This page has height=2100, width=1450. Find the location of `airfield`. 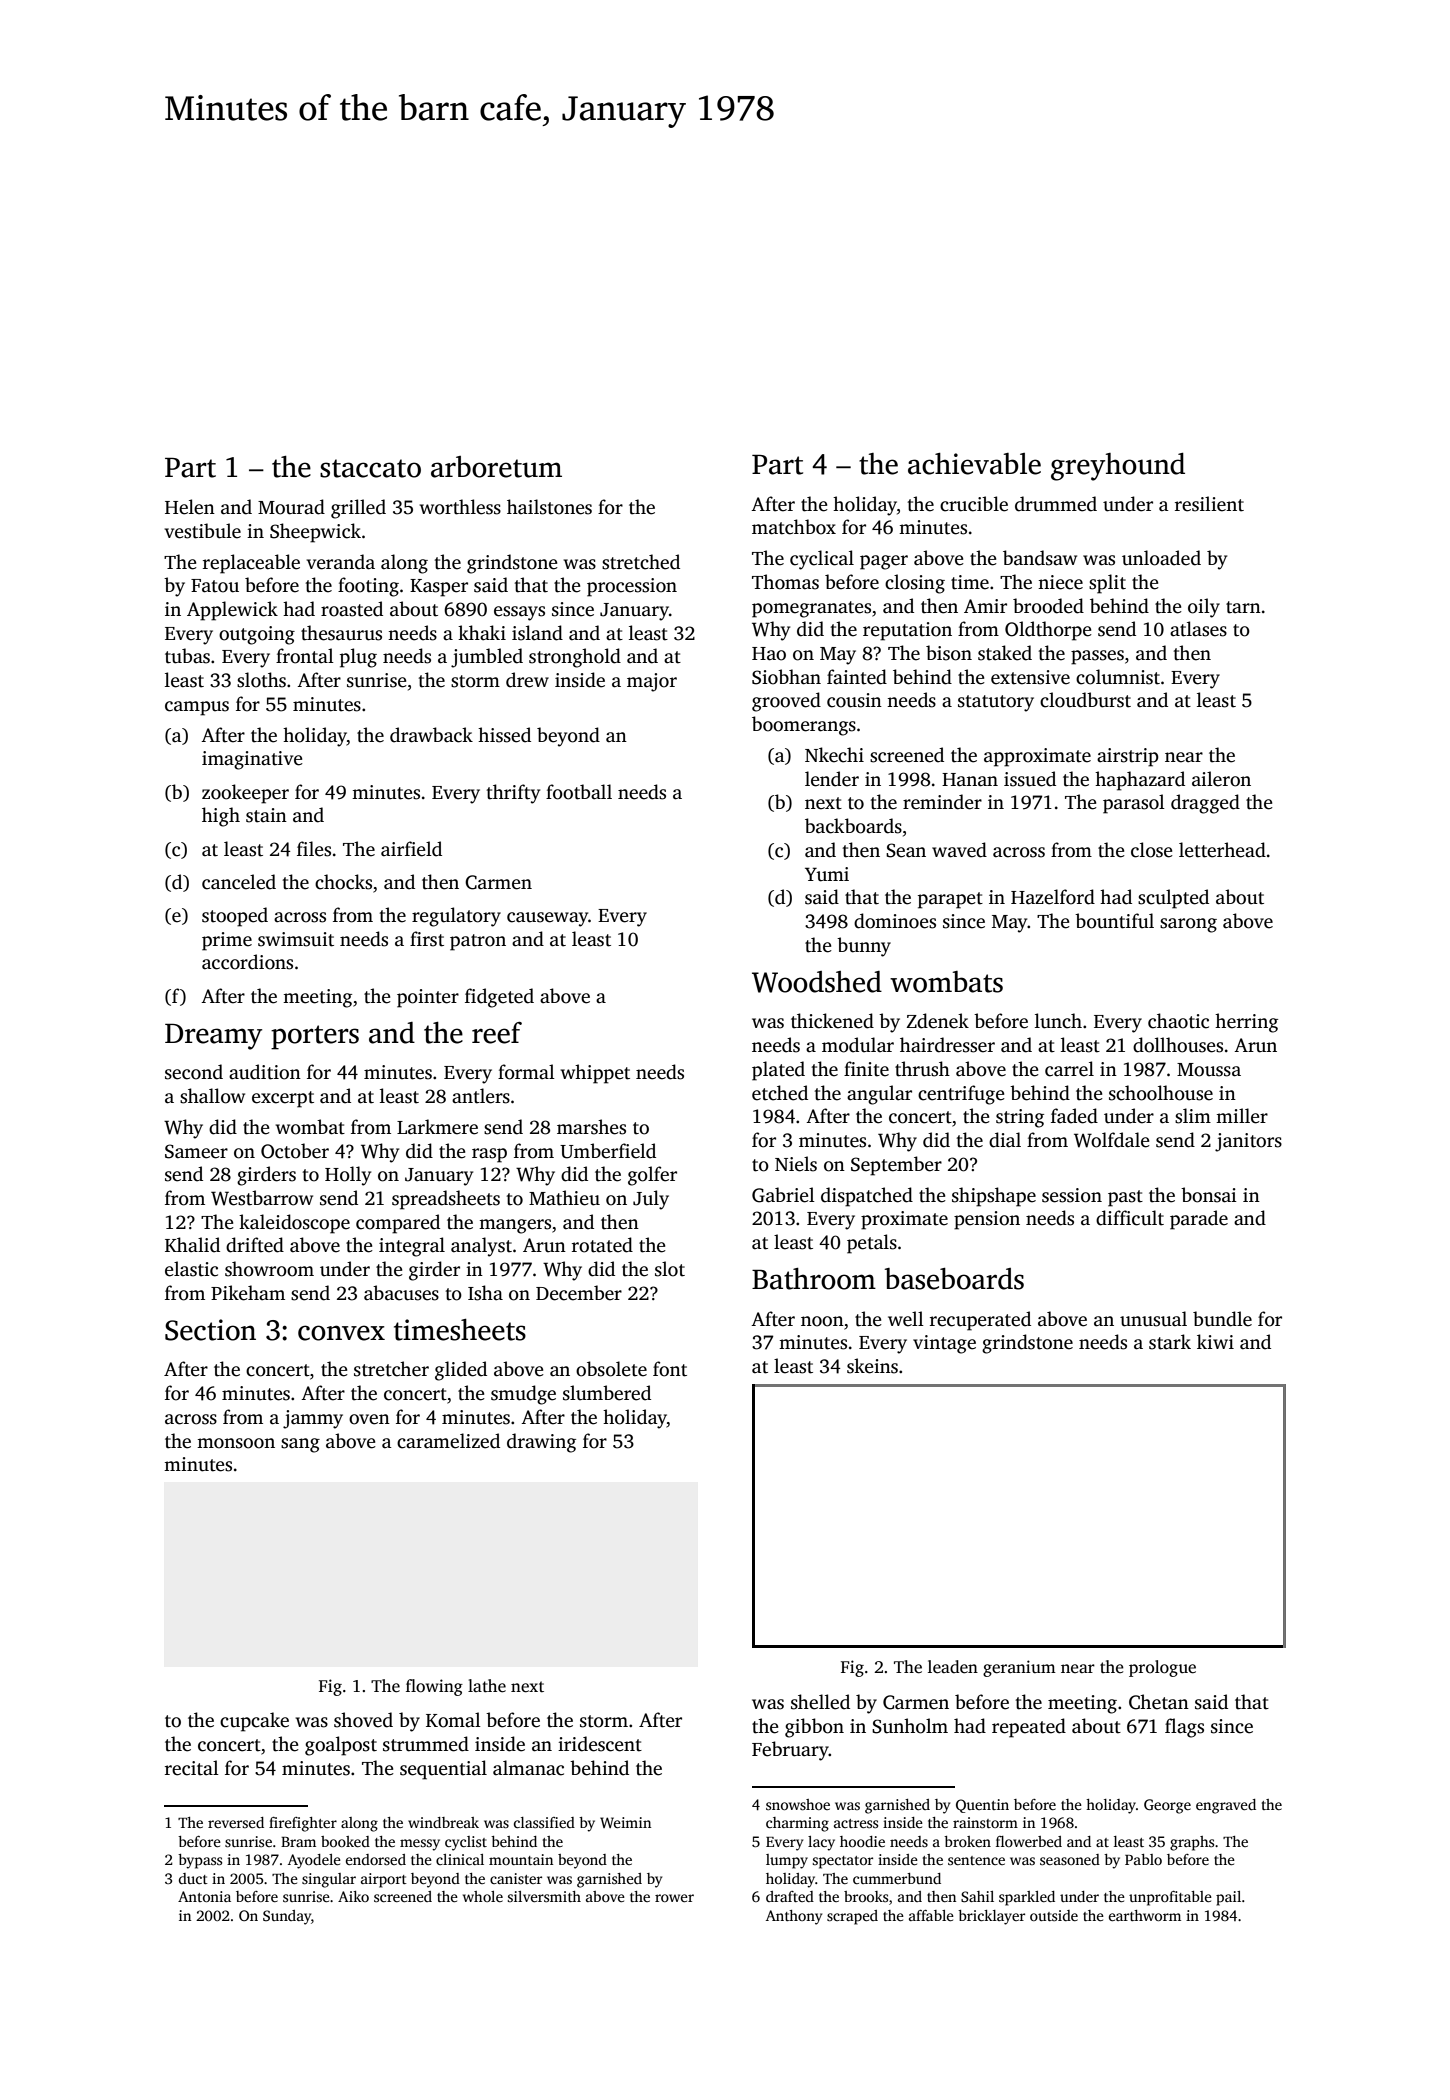

airfield is located at coordinates (411, 849).
